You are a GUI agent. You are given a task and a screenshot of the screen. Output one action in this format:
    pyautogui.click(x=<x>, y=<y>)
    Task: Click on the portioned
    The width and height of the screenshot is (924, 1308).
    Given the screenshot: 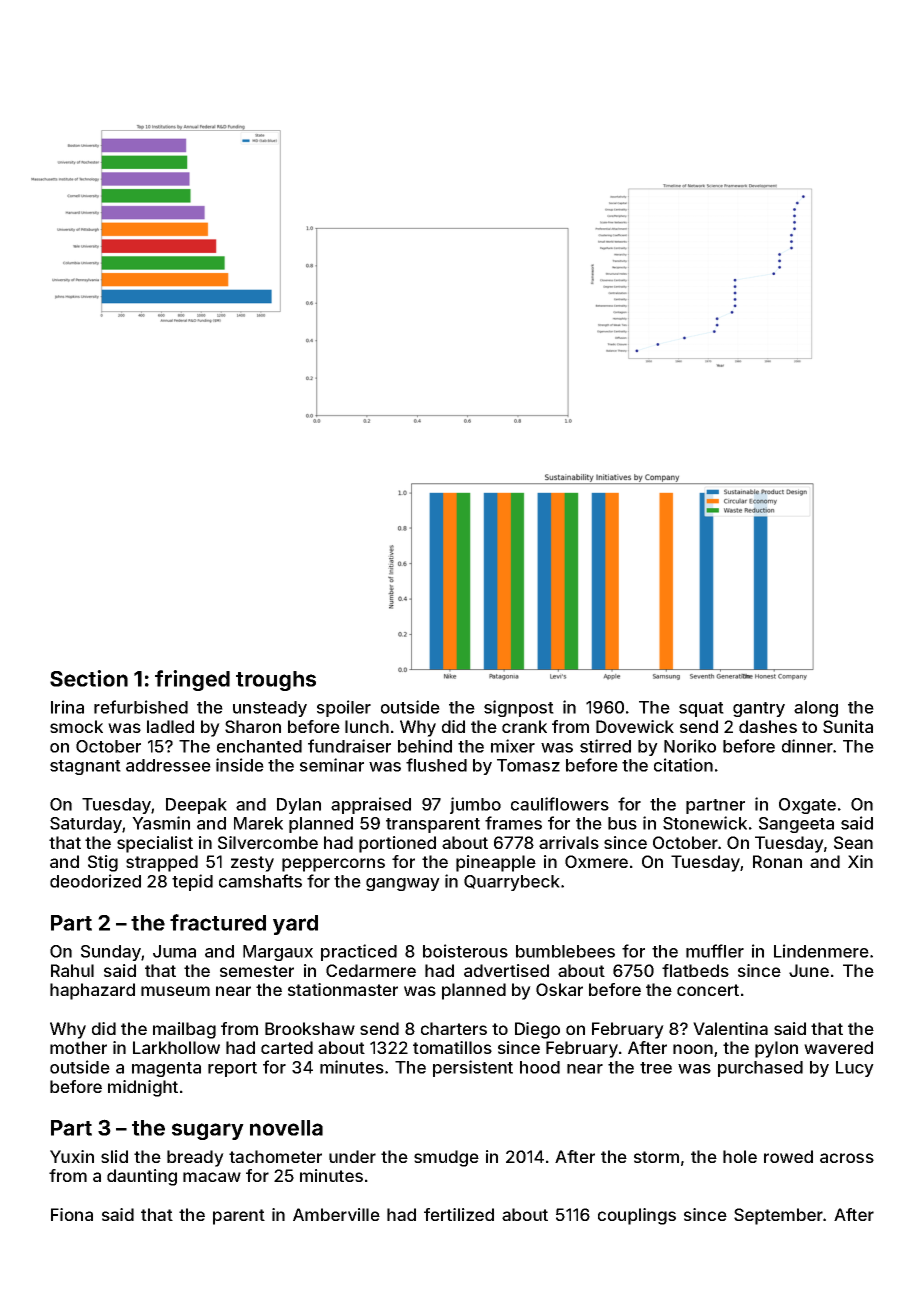 What is the action you would take?
    pyautogui.click(x=397, y=844)
